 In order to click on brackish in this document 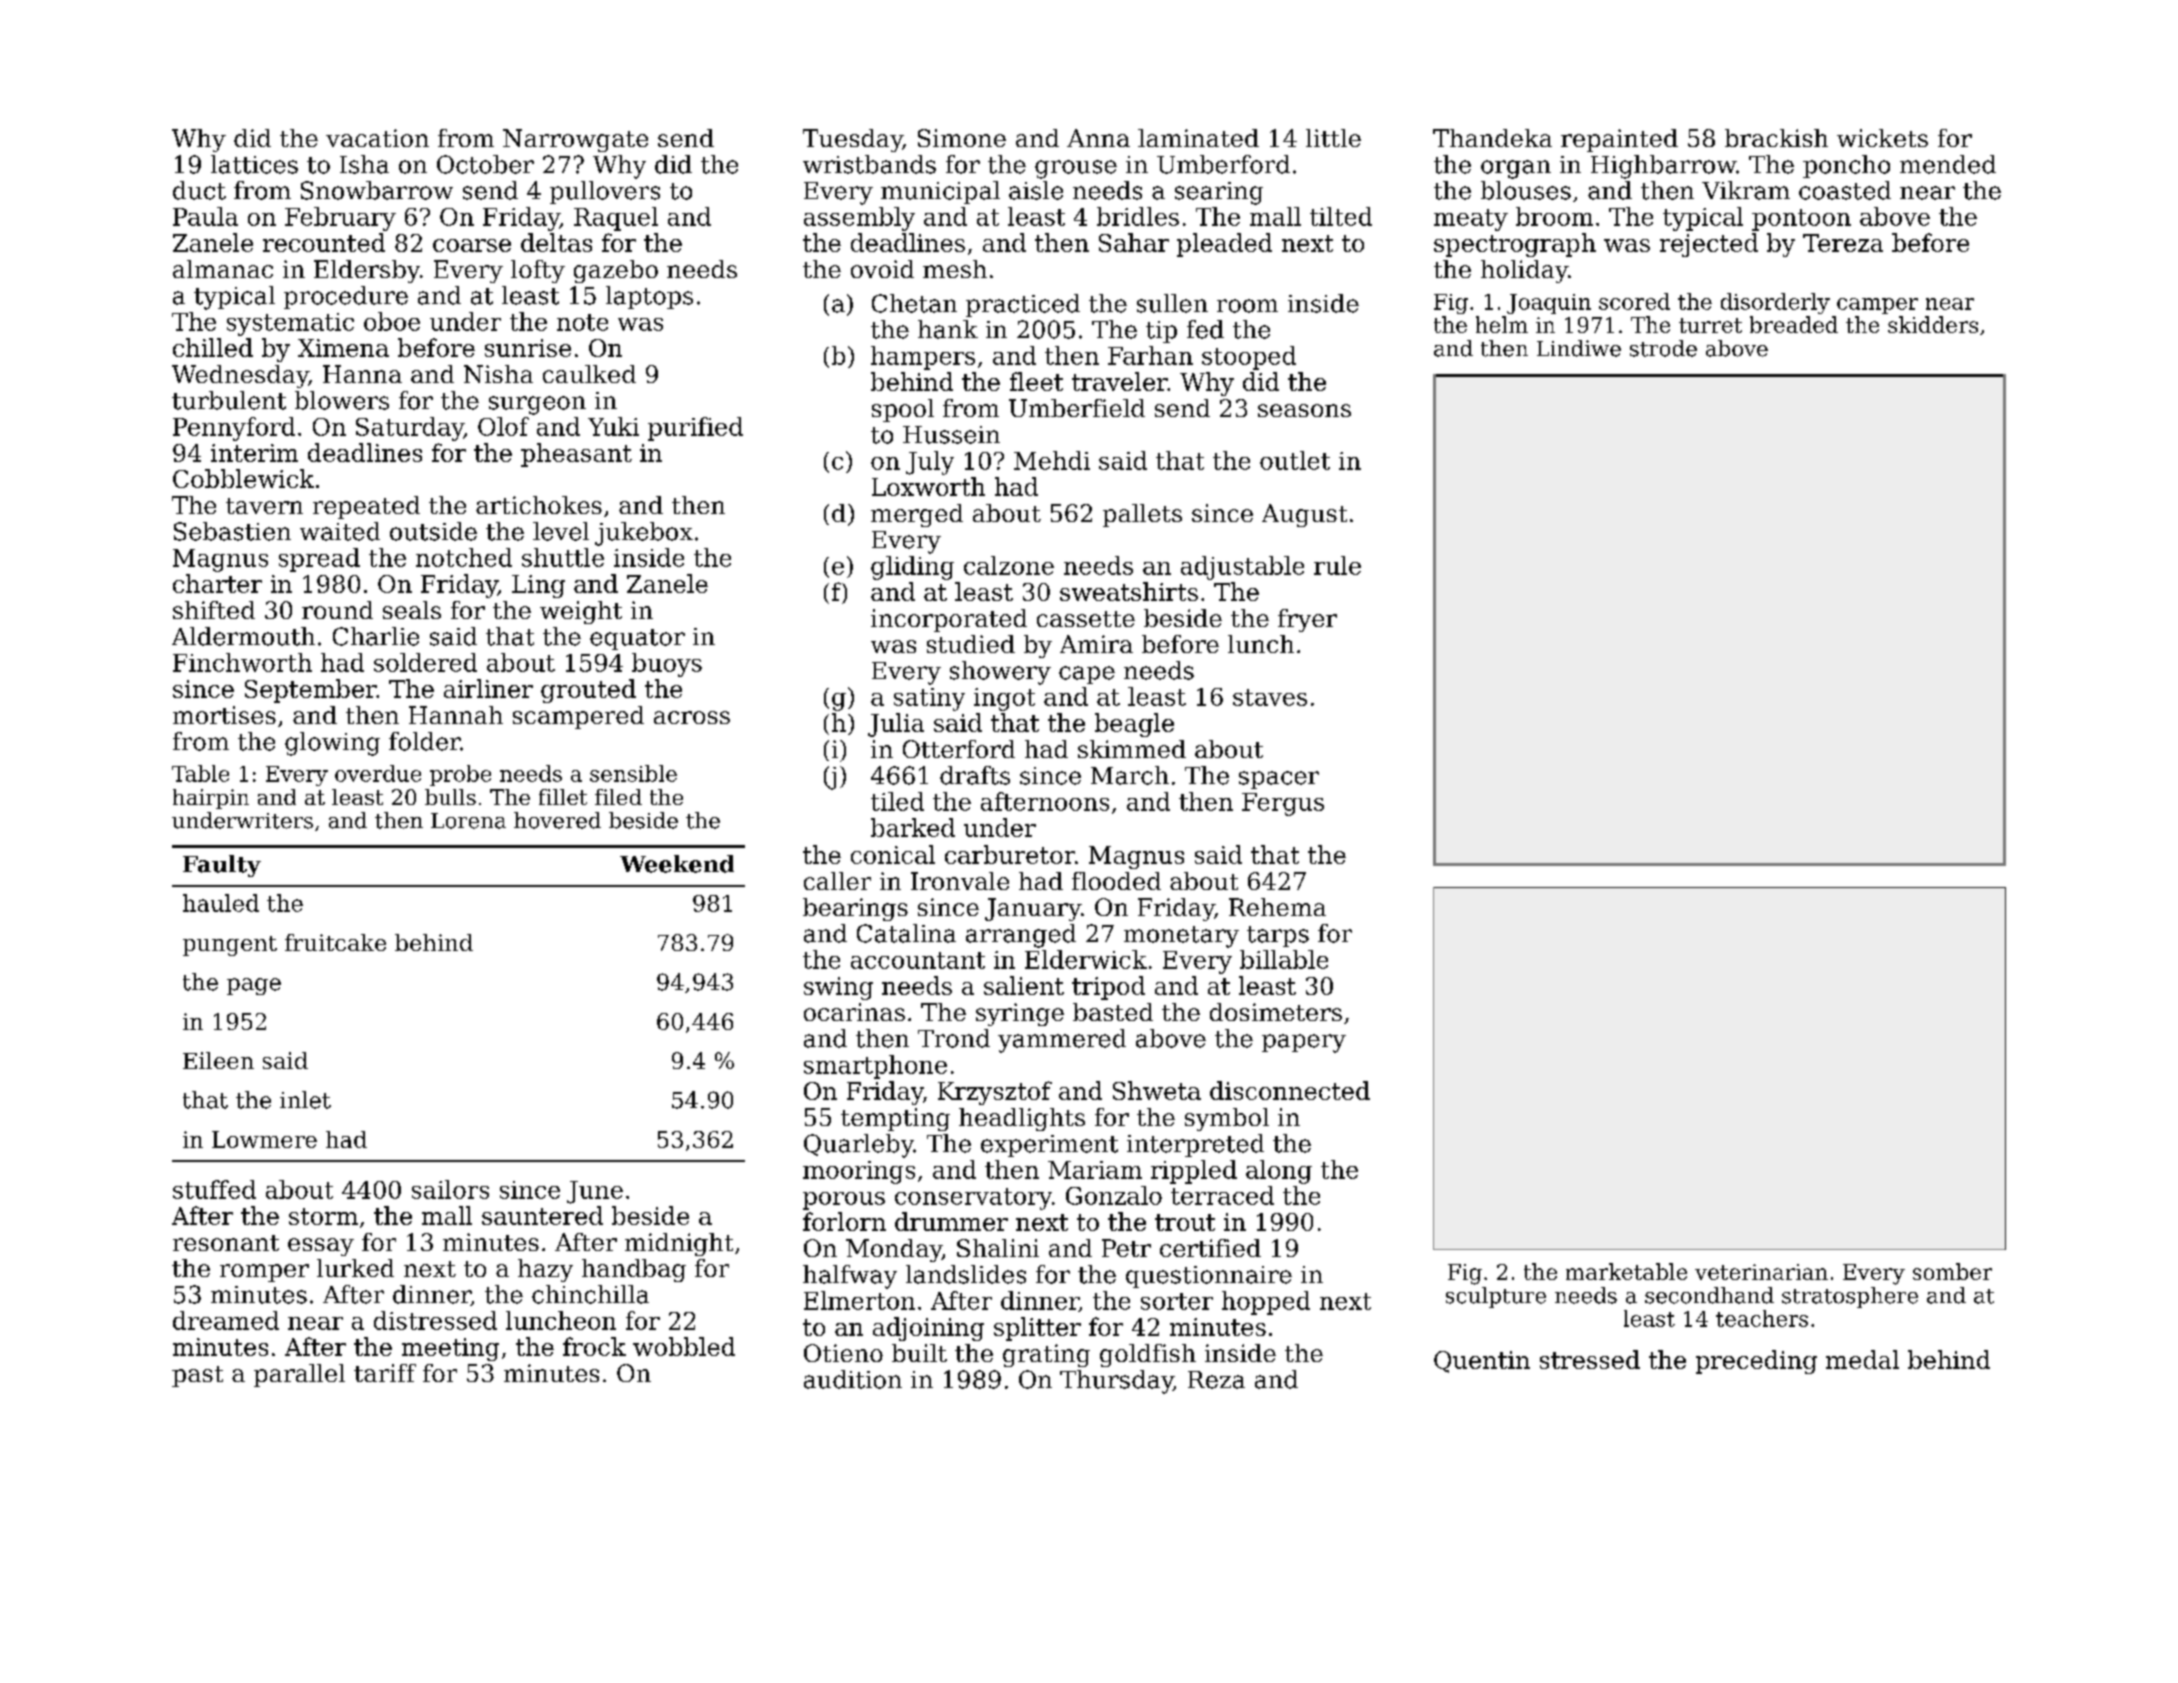, I will do `click(1776, 138)`.
